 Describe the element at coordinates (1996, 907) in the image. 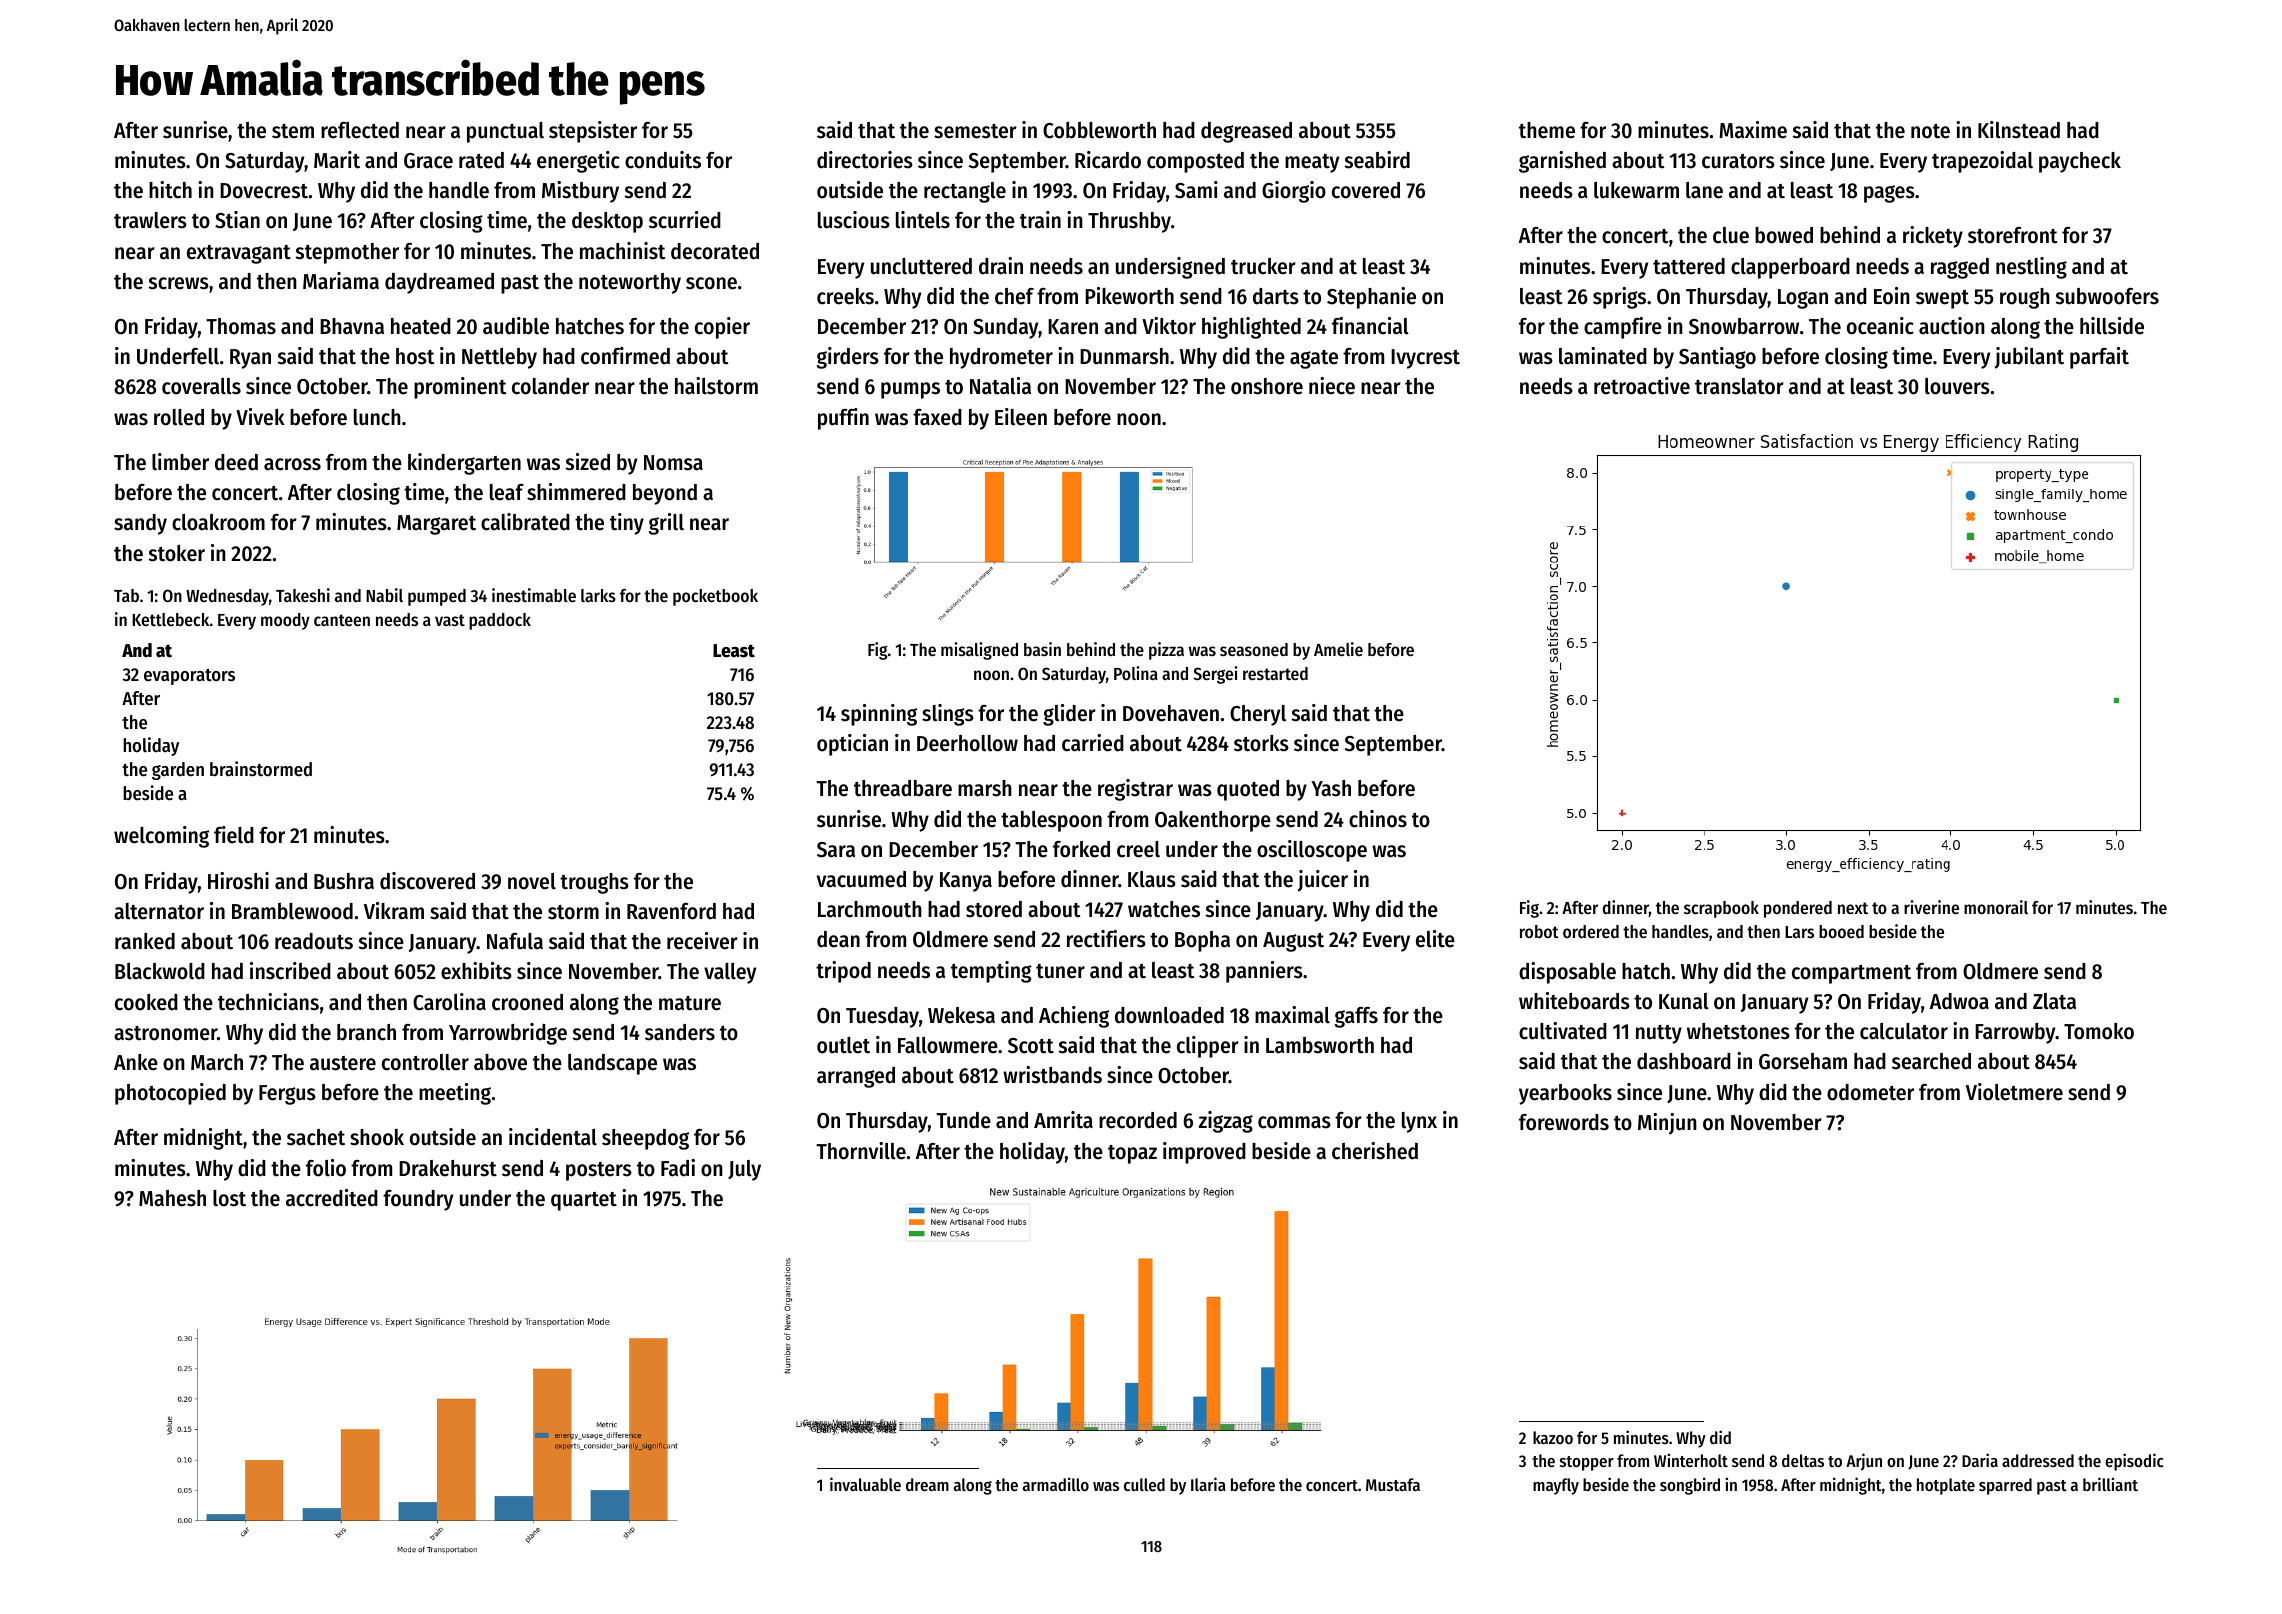

I see `monorail` at that location.
